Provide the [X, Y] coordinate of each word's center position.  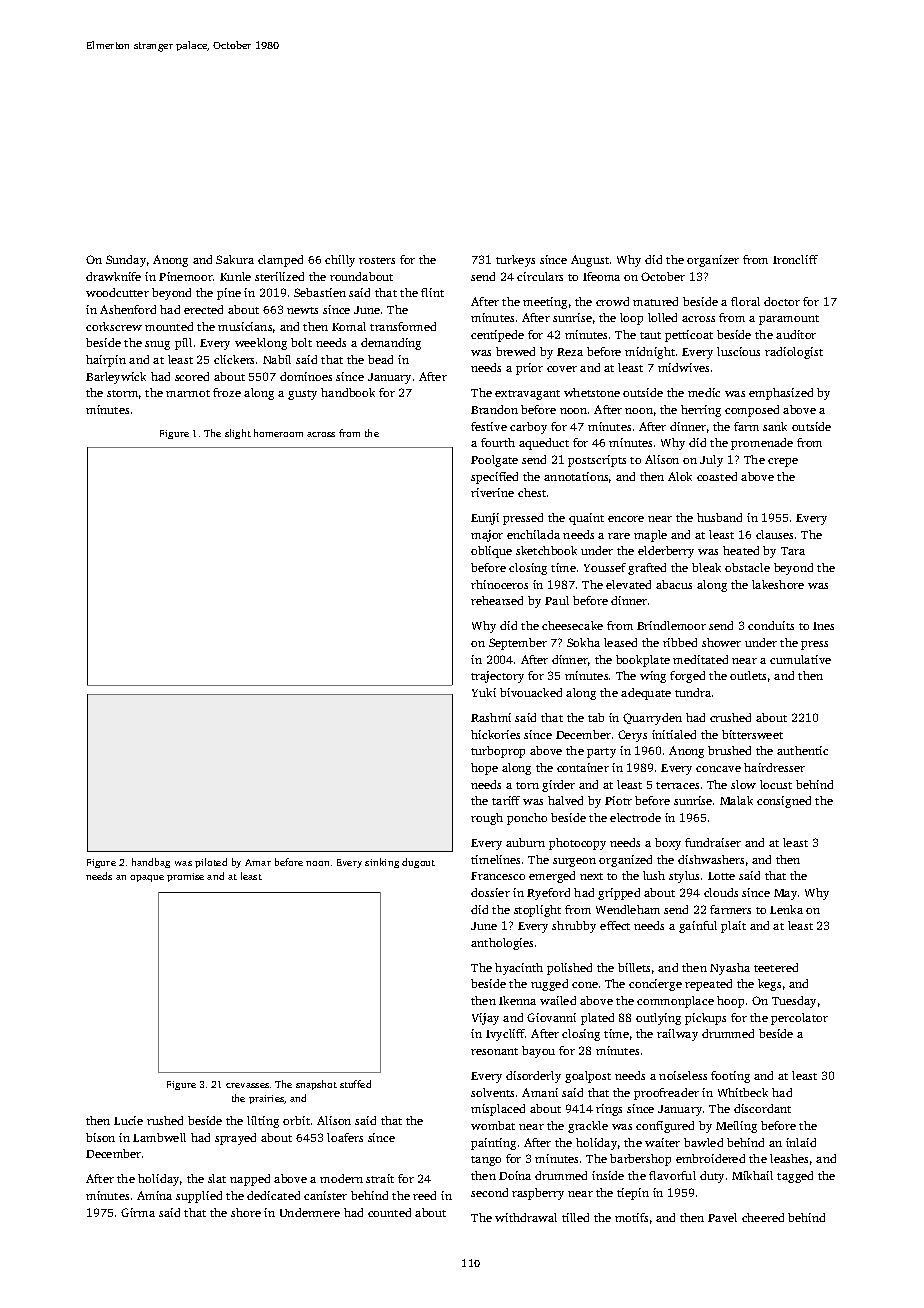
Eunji [485, 519]
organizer [713, 261]
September [518, 644]
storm [122, 393]
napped [250, 1180]
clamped [280, 261]
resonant [494, 1051]
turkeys [515, 261]
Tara [793, 551]
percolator [799, 1019]
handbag [151, 863]
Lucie [128, 1120]
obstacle [747, 567]
